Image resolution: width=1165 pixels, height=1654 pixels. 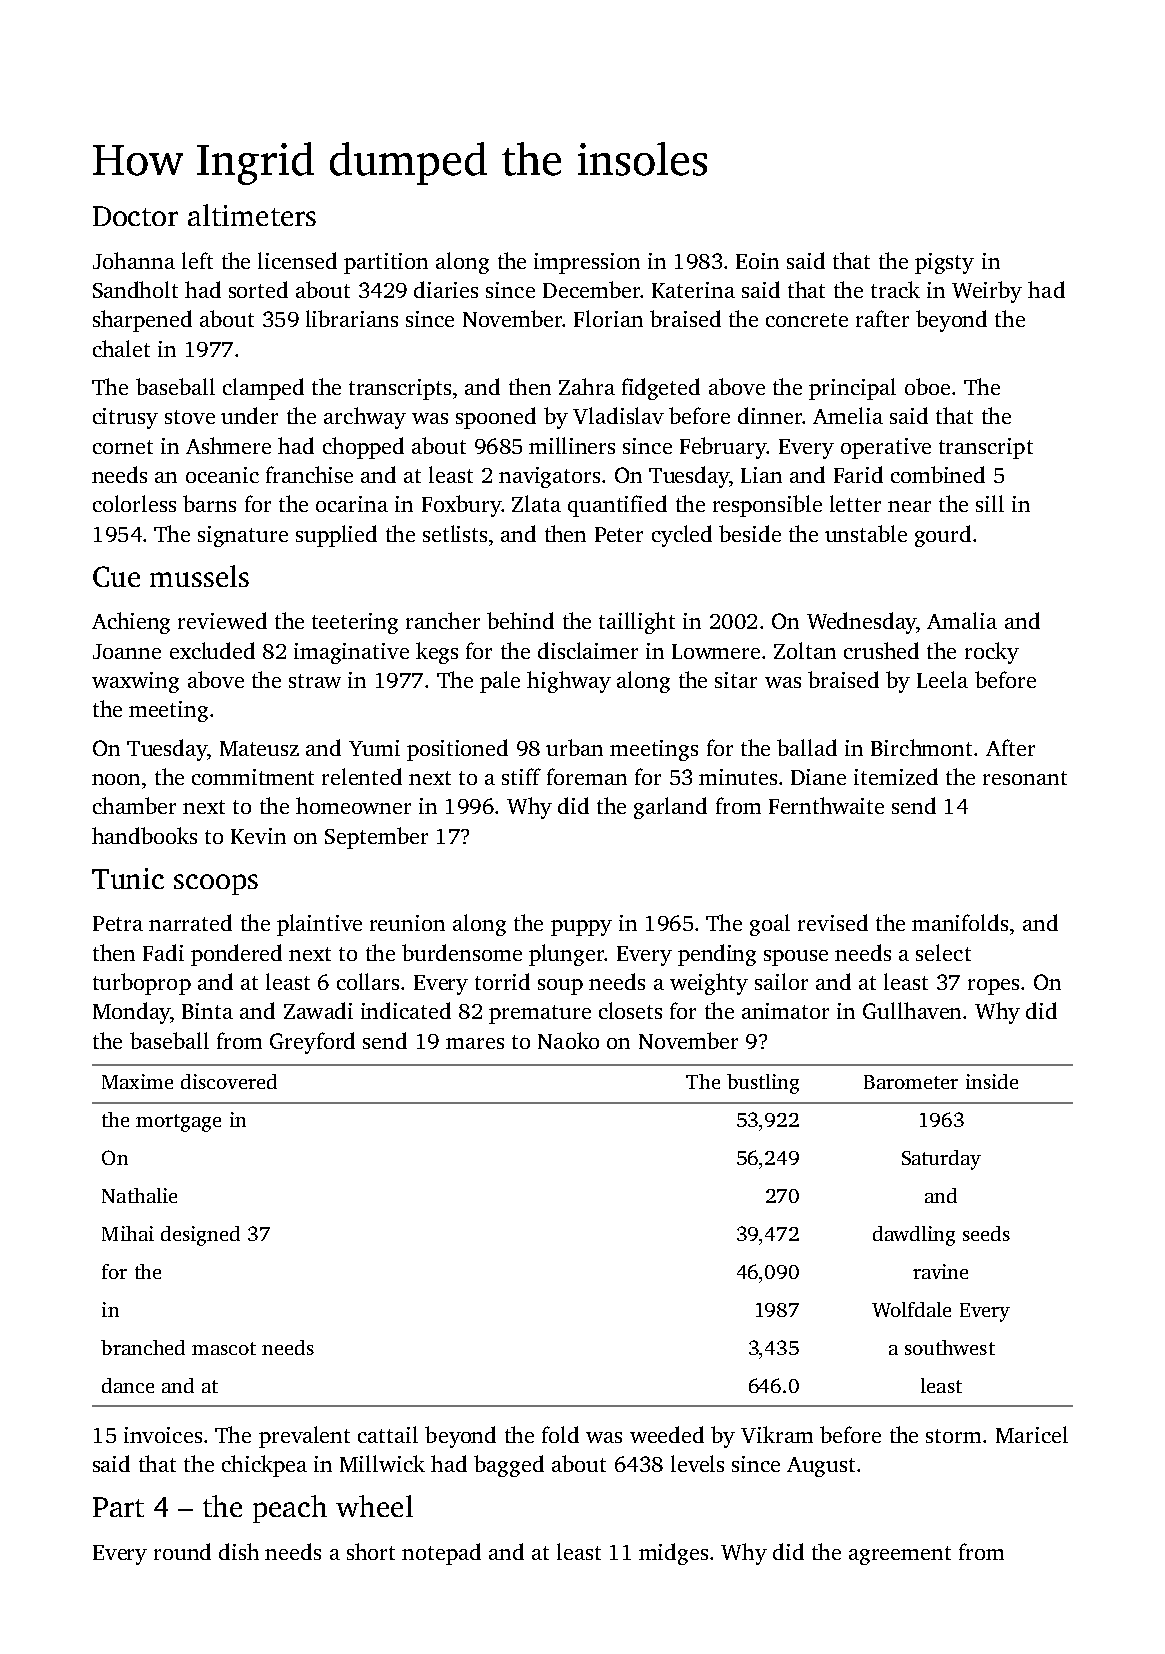 What do you see at coordinates (569, 682) in the screenshot?
I see `highway` at bounding box center [569, 682].
